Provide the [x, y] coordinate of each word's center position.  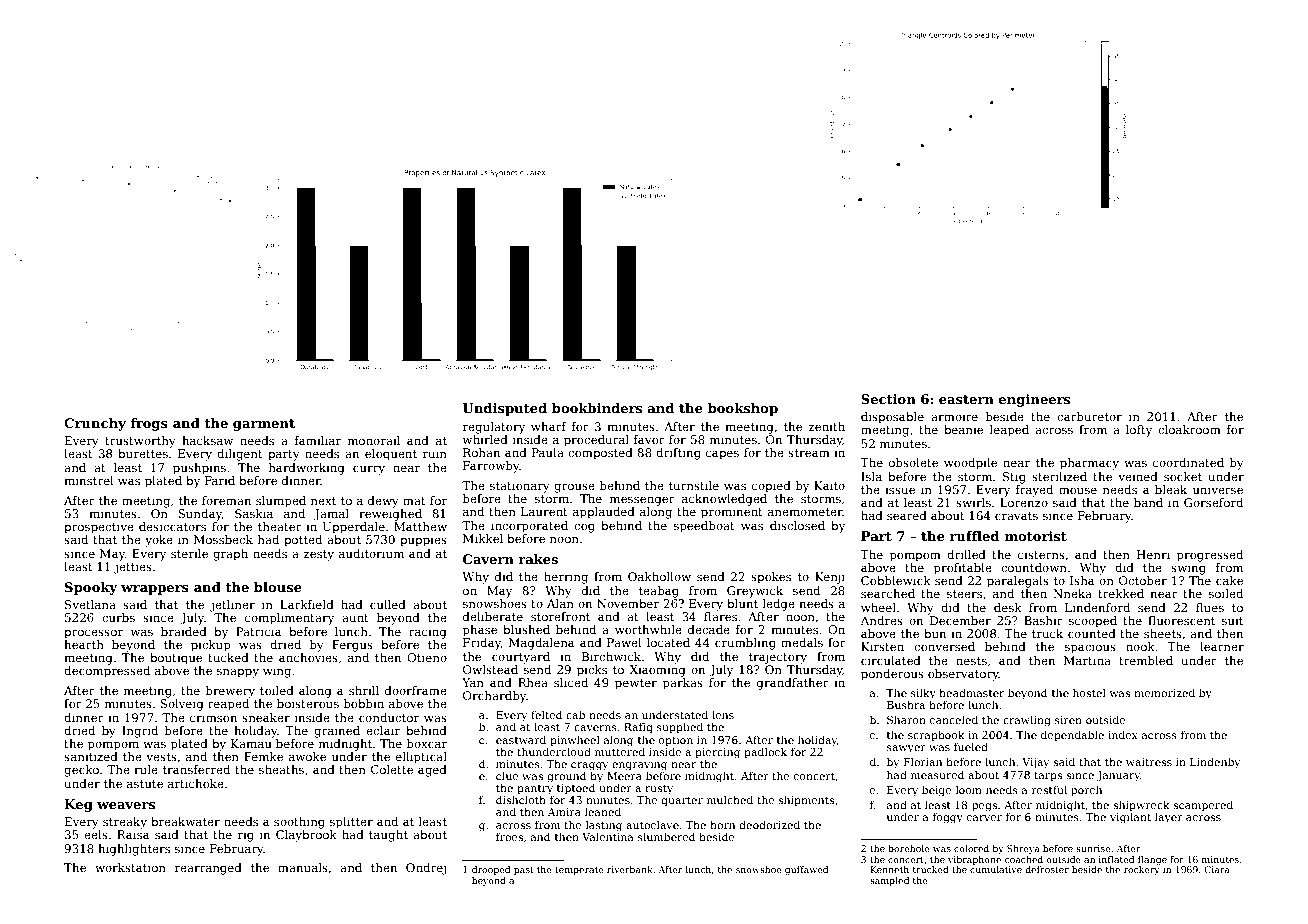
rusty [659, 790]
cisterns [1041, 554]
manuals [303, 867]
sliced [571, 682]
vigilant [1130, 818]
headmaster [971, 692]
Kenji [830, 578]
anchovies [308, 657]
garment [264, 425]
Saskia [254, 513]
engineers [1034, 400]
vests [161, 757]
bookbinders [597, 408]
